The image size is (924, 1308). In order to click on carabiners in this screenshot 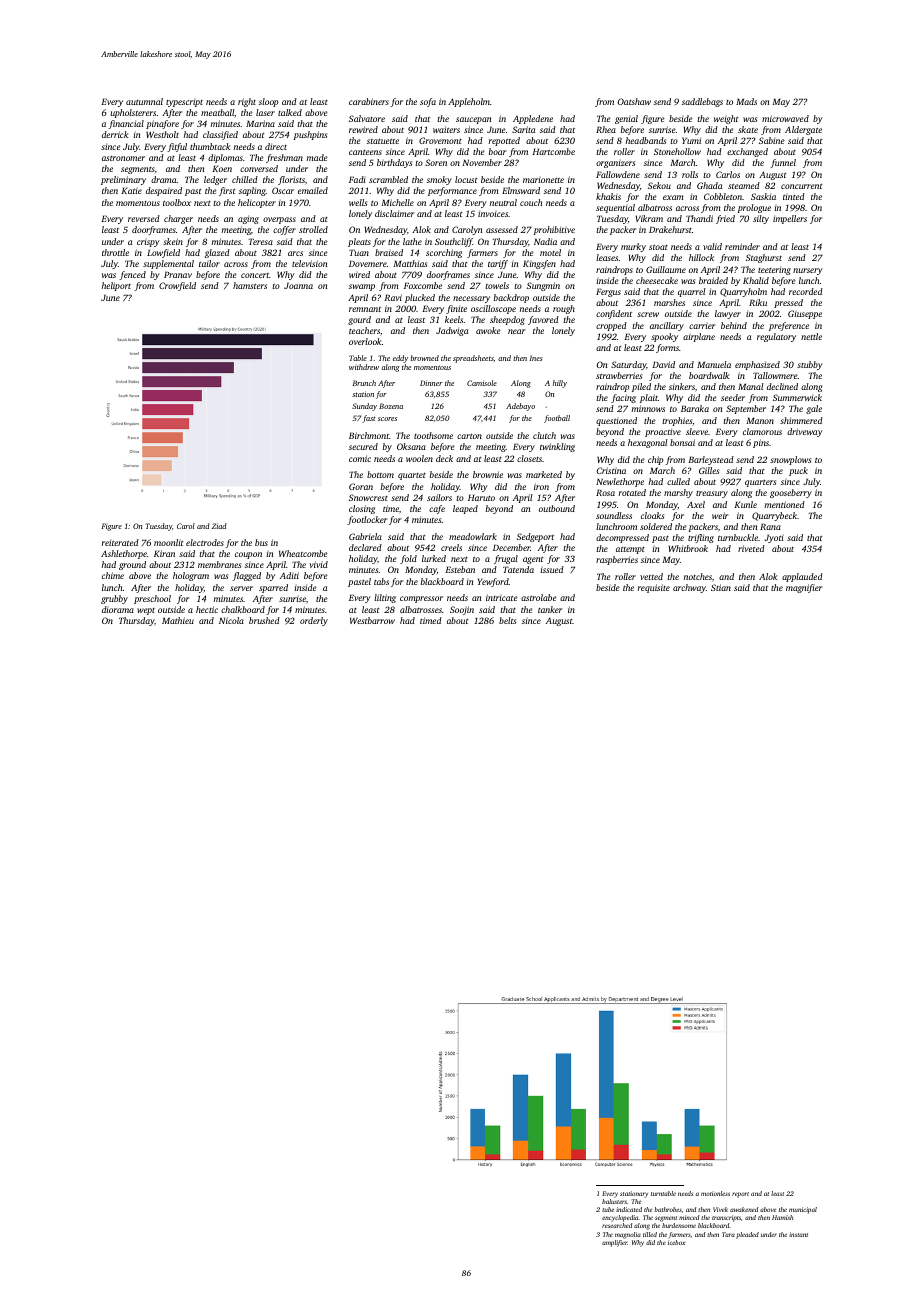, I will do `click(369, 101)`.
